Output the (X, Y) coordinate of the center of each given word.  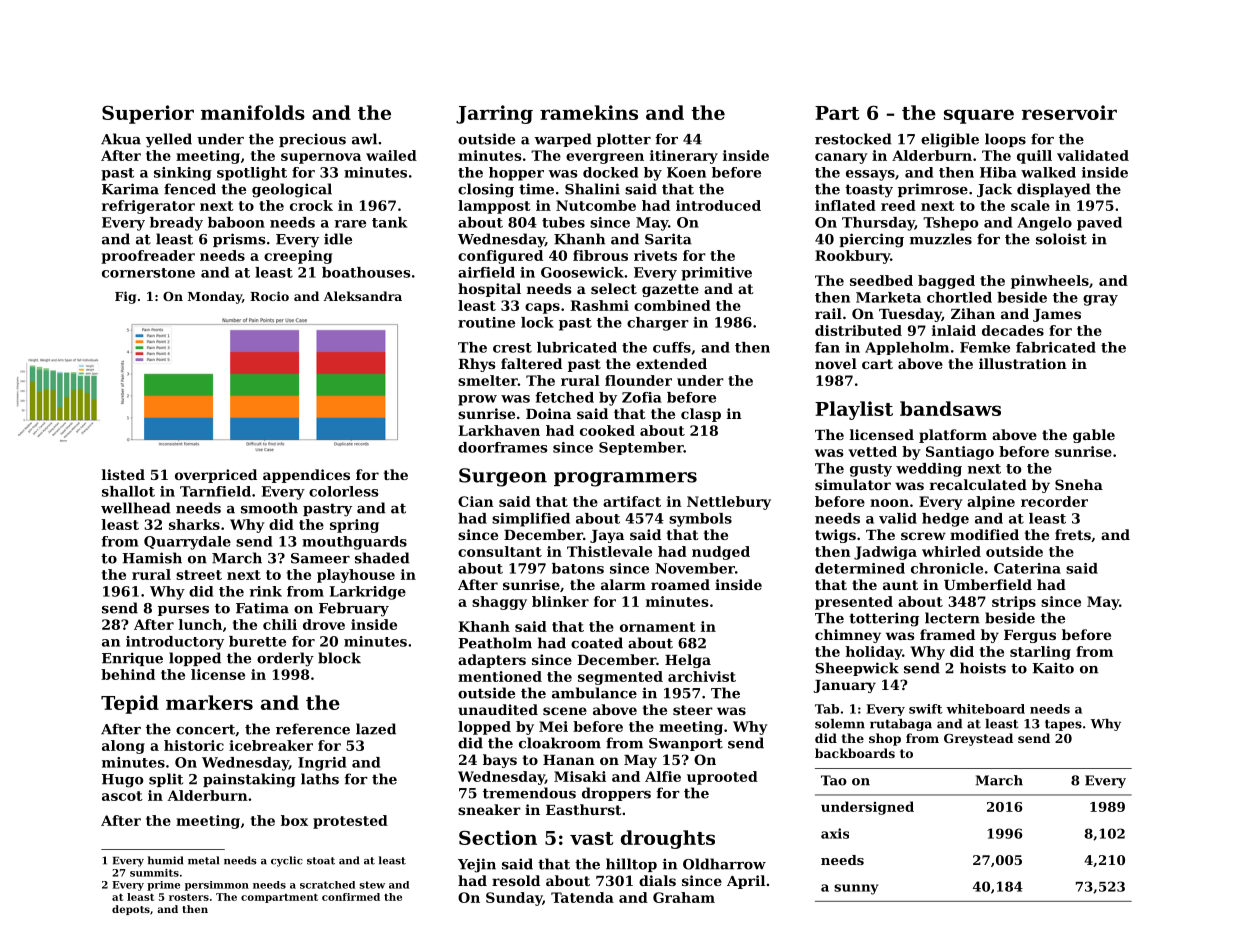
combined (672, 305)
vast (591, 838)
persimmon (217, 886)
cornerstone (148, 273)
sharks (194, 524)
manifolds (253, 112)
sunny (856, 889)
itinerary (684, 157)
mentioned (500, 676)
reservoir (1069, 112)
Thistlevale (609, 551)
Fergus (1030, 636)
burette (257, 641)
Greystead (978, 739)
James (1057, 315)
